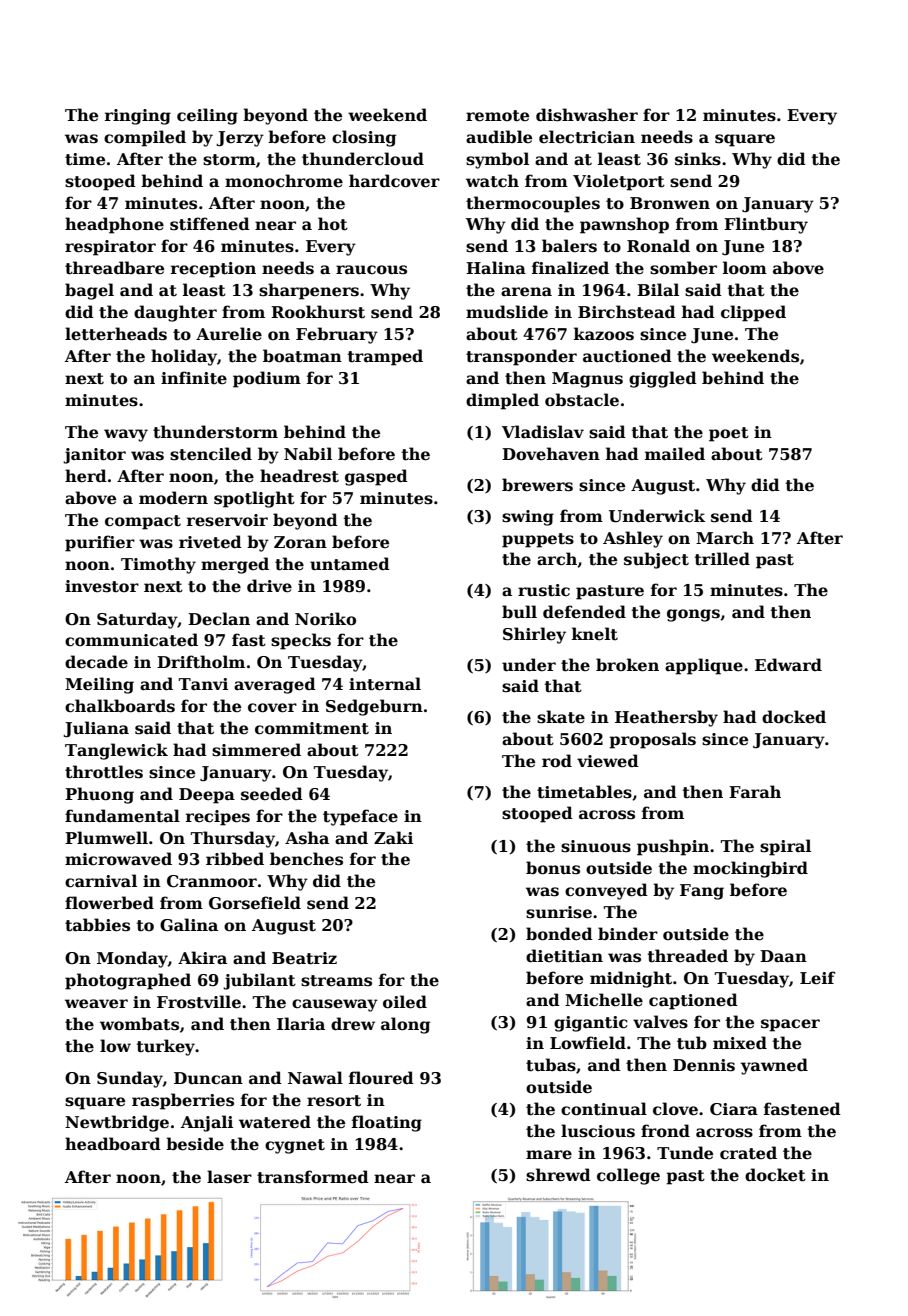 The width and height of the screenshot is (908, 1316). I want to click on subject, so click(656, 560).
